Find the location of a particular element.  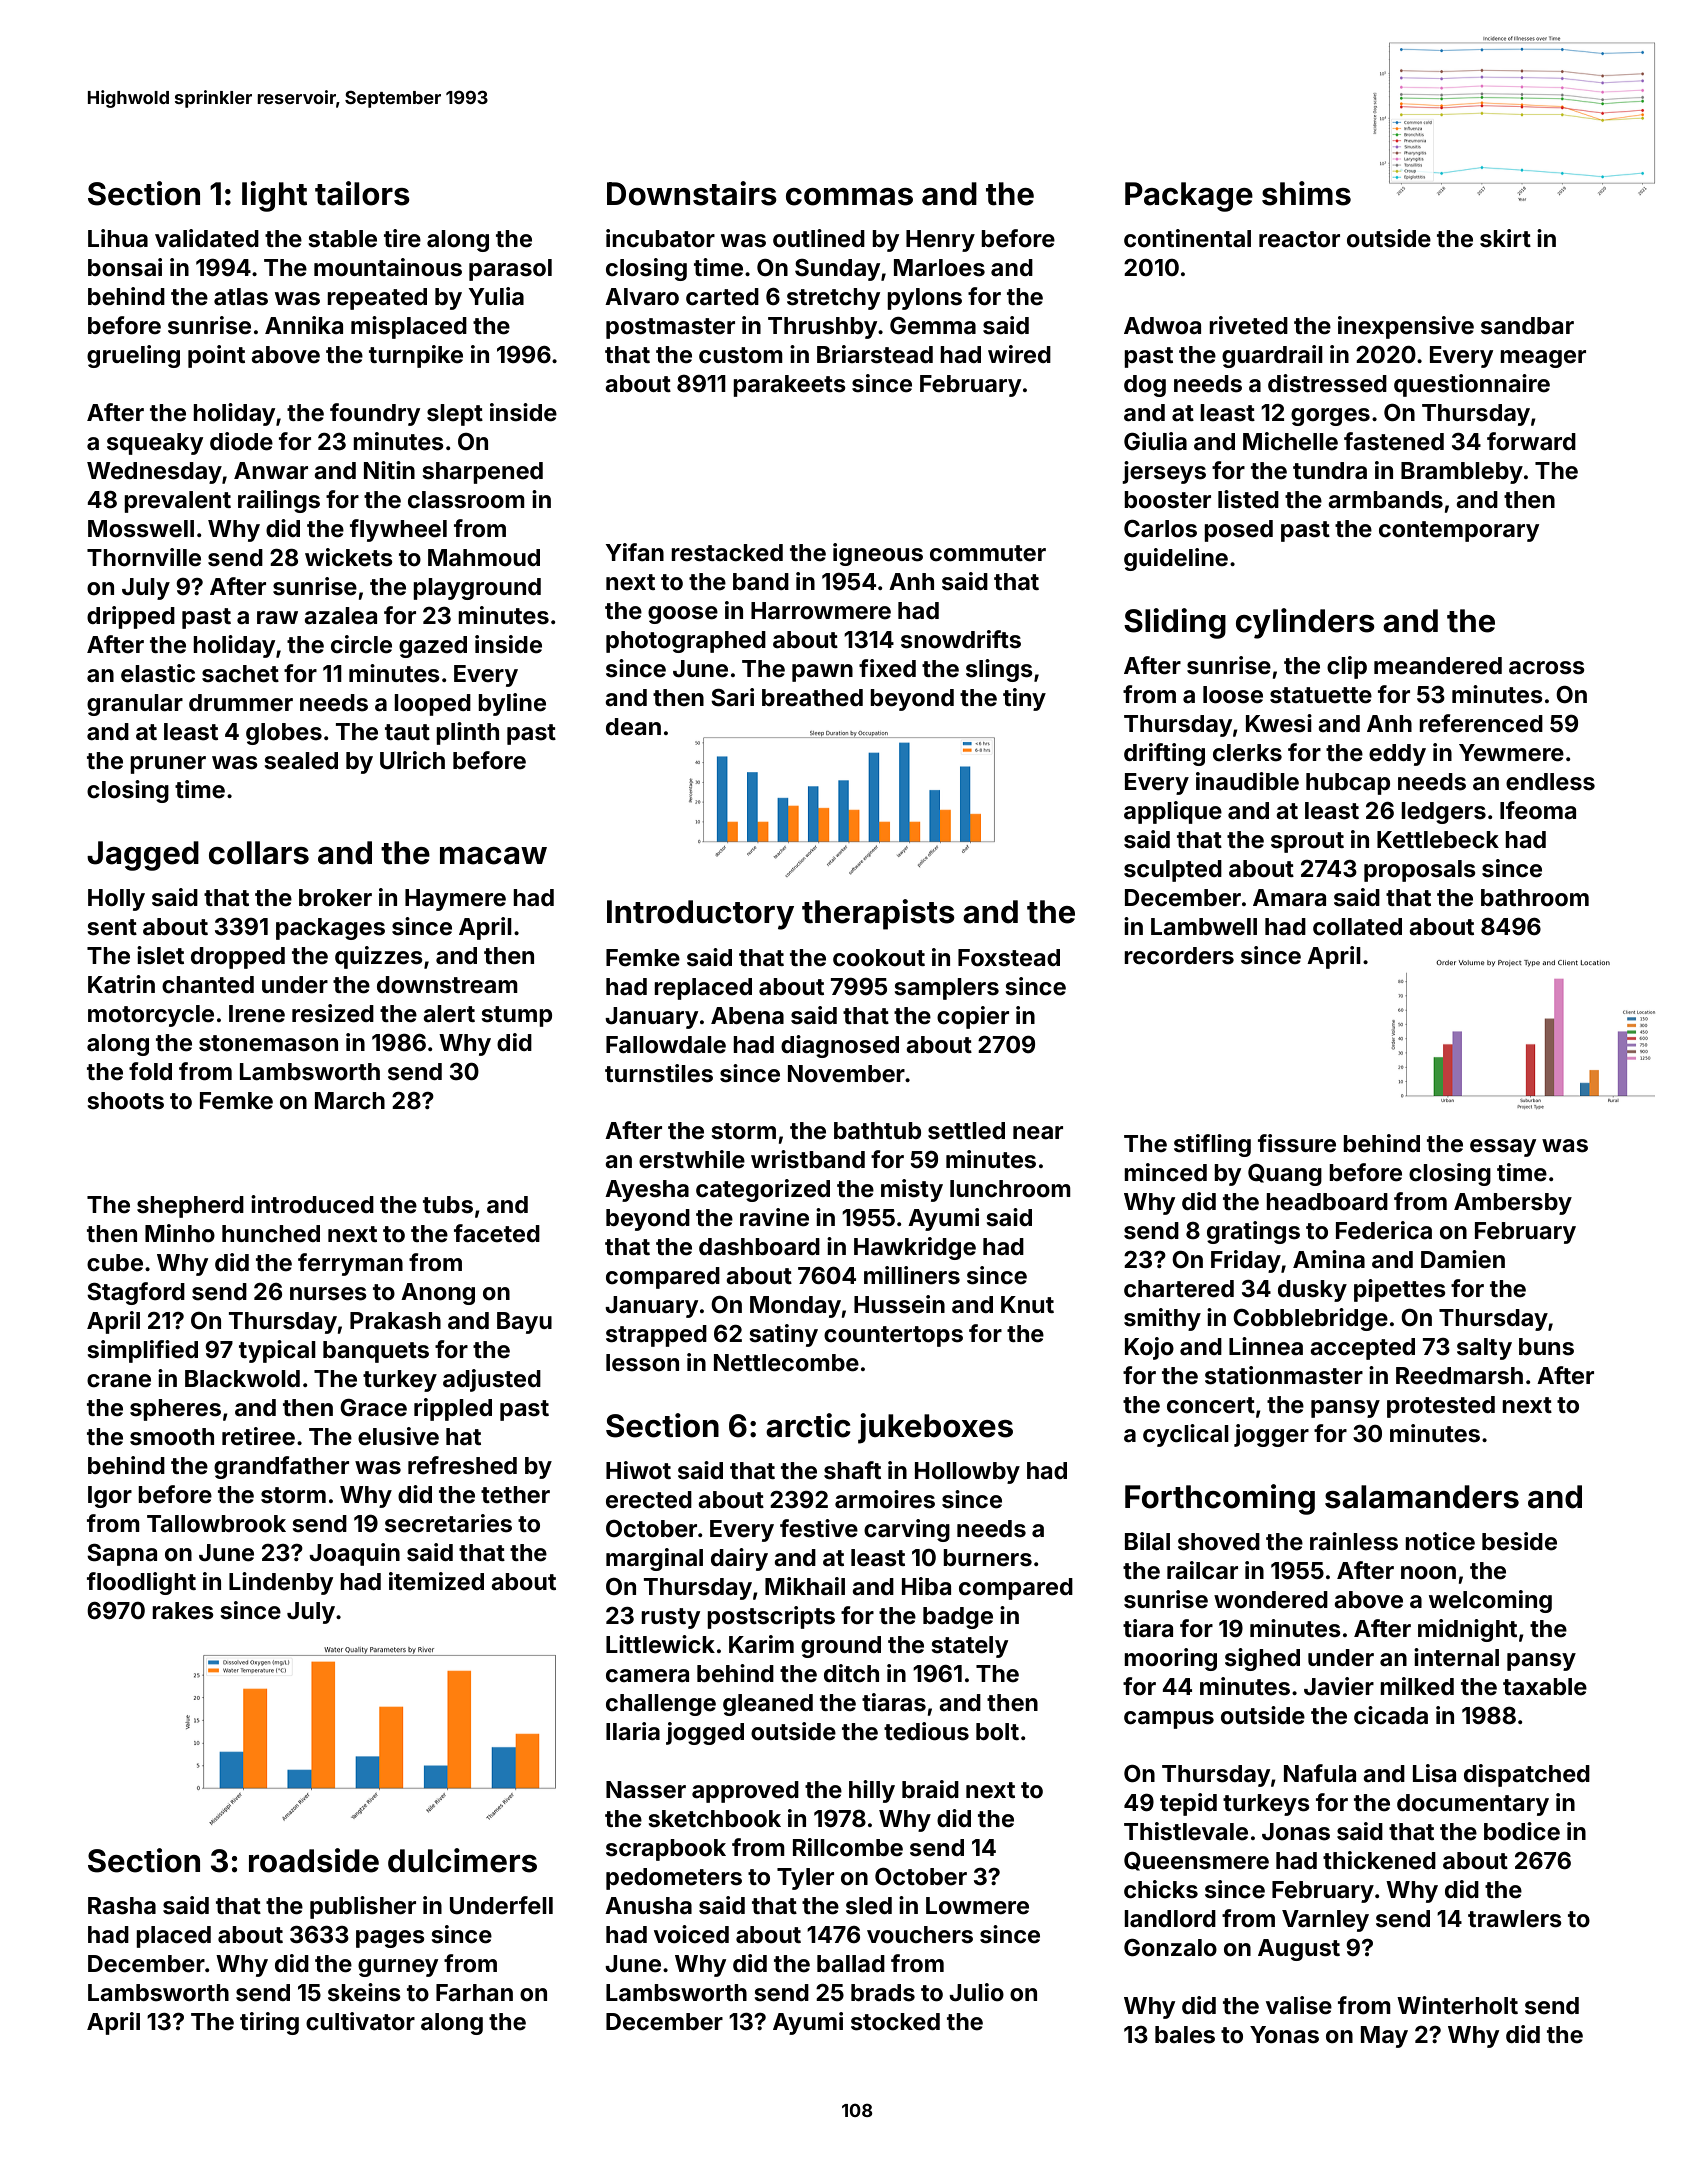

Jagged is located at coordinates (143, 856).
